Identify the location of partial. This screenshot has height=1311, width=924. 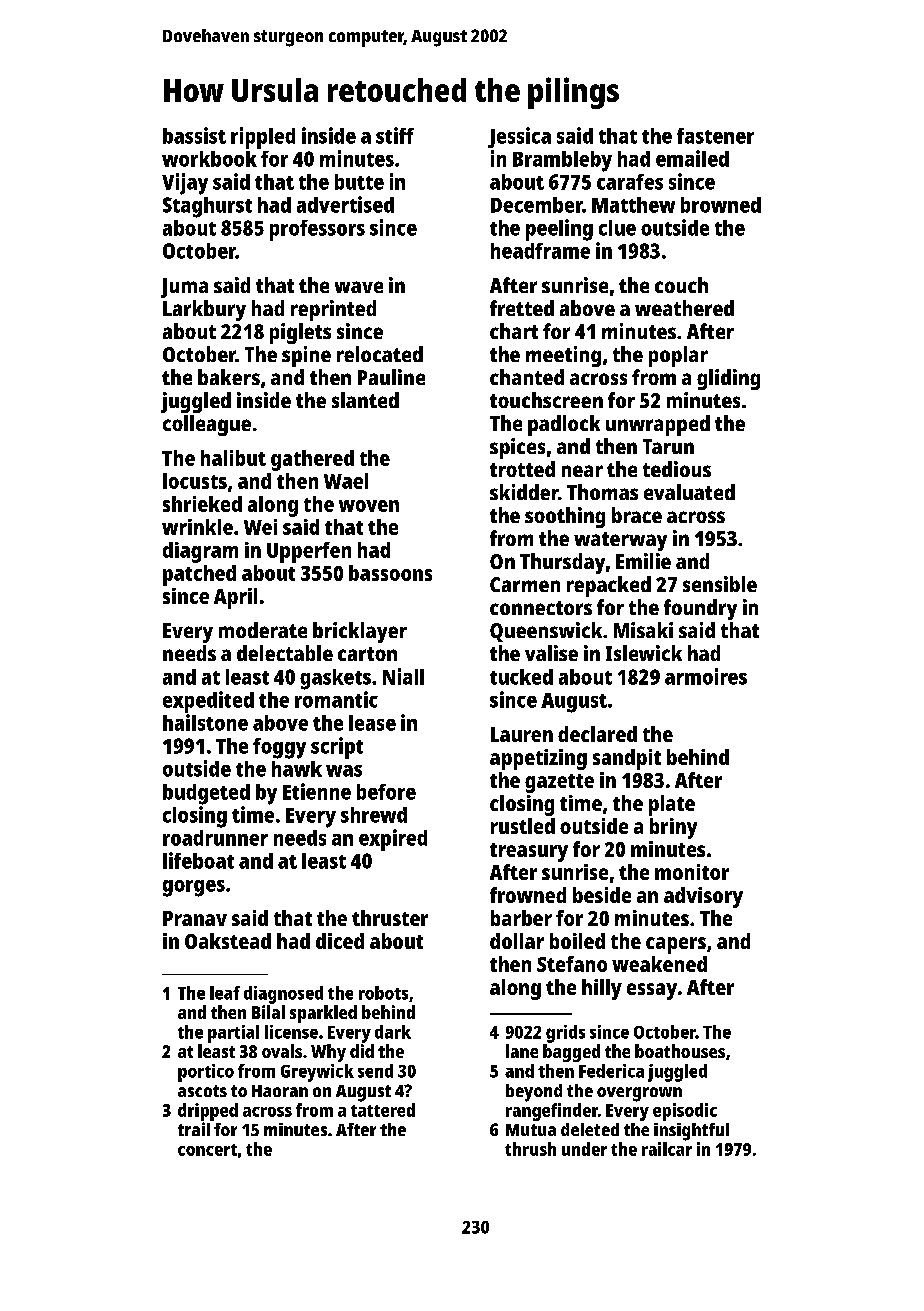
(233, 1034).
